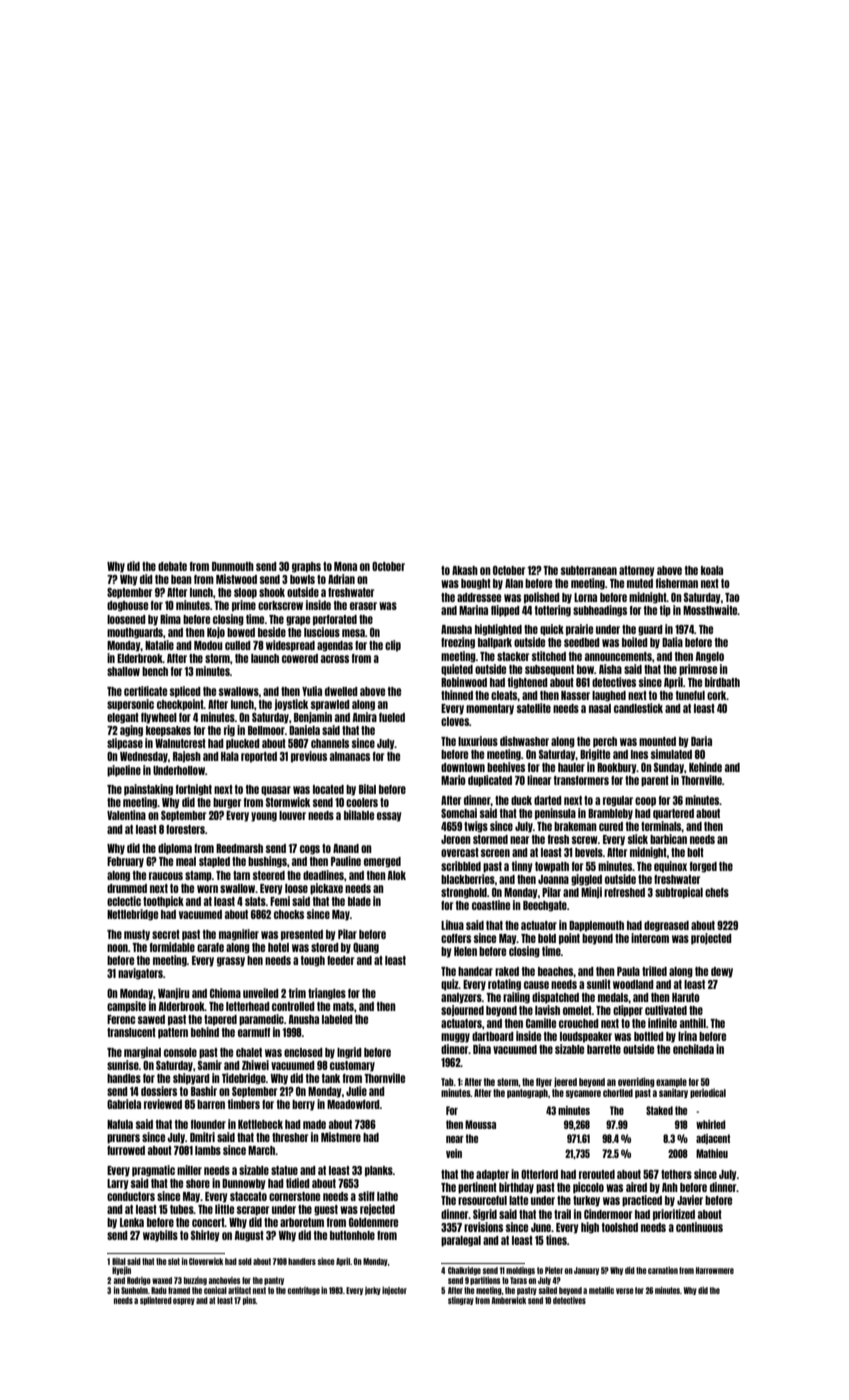  I want to click on Hala, so click(230, 756).
